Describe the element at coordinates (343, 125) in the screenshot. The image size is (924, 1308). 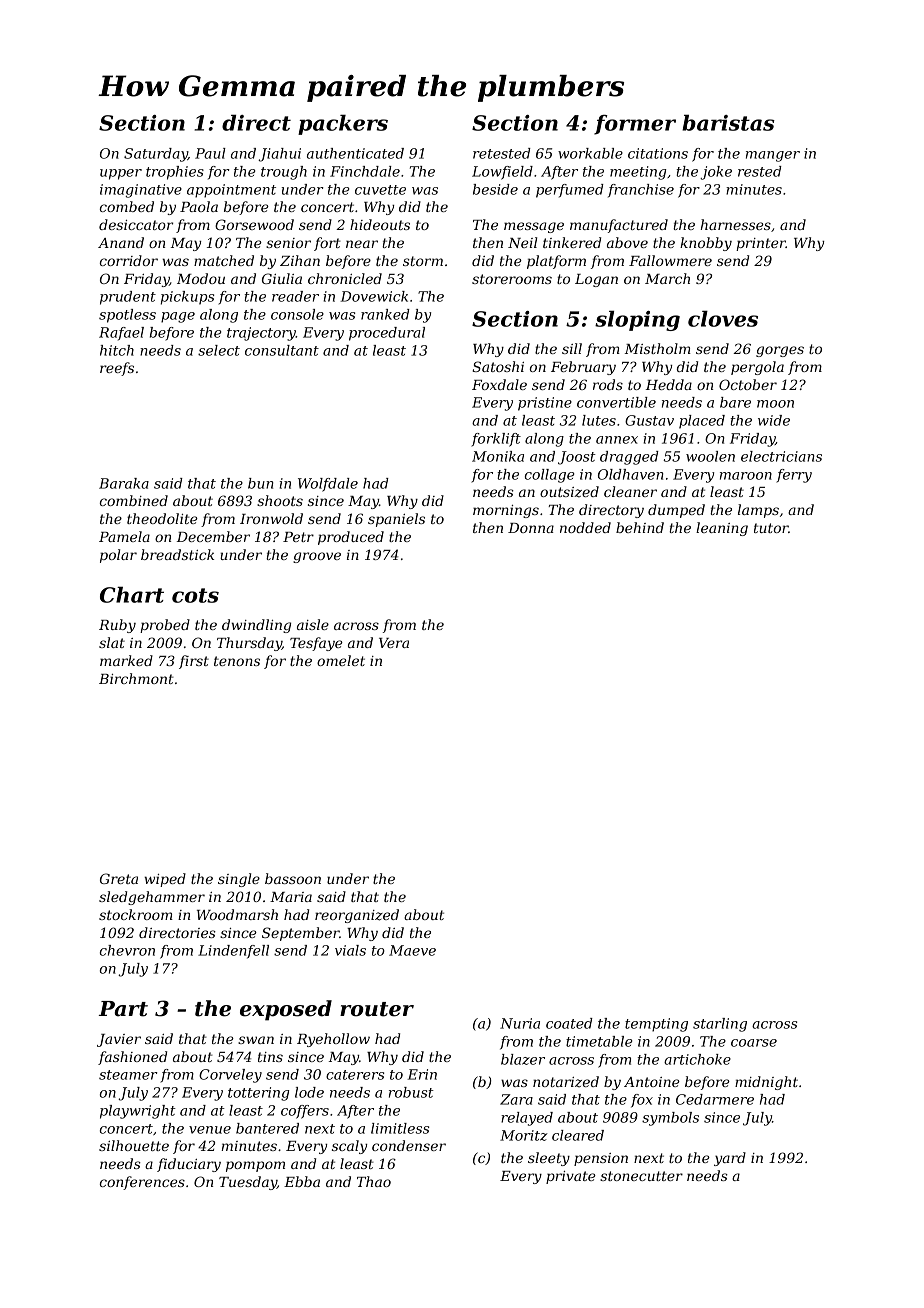
I see `packers` at that location.
